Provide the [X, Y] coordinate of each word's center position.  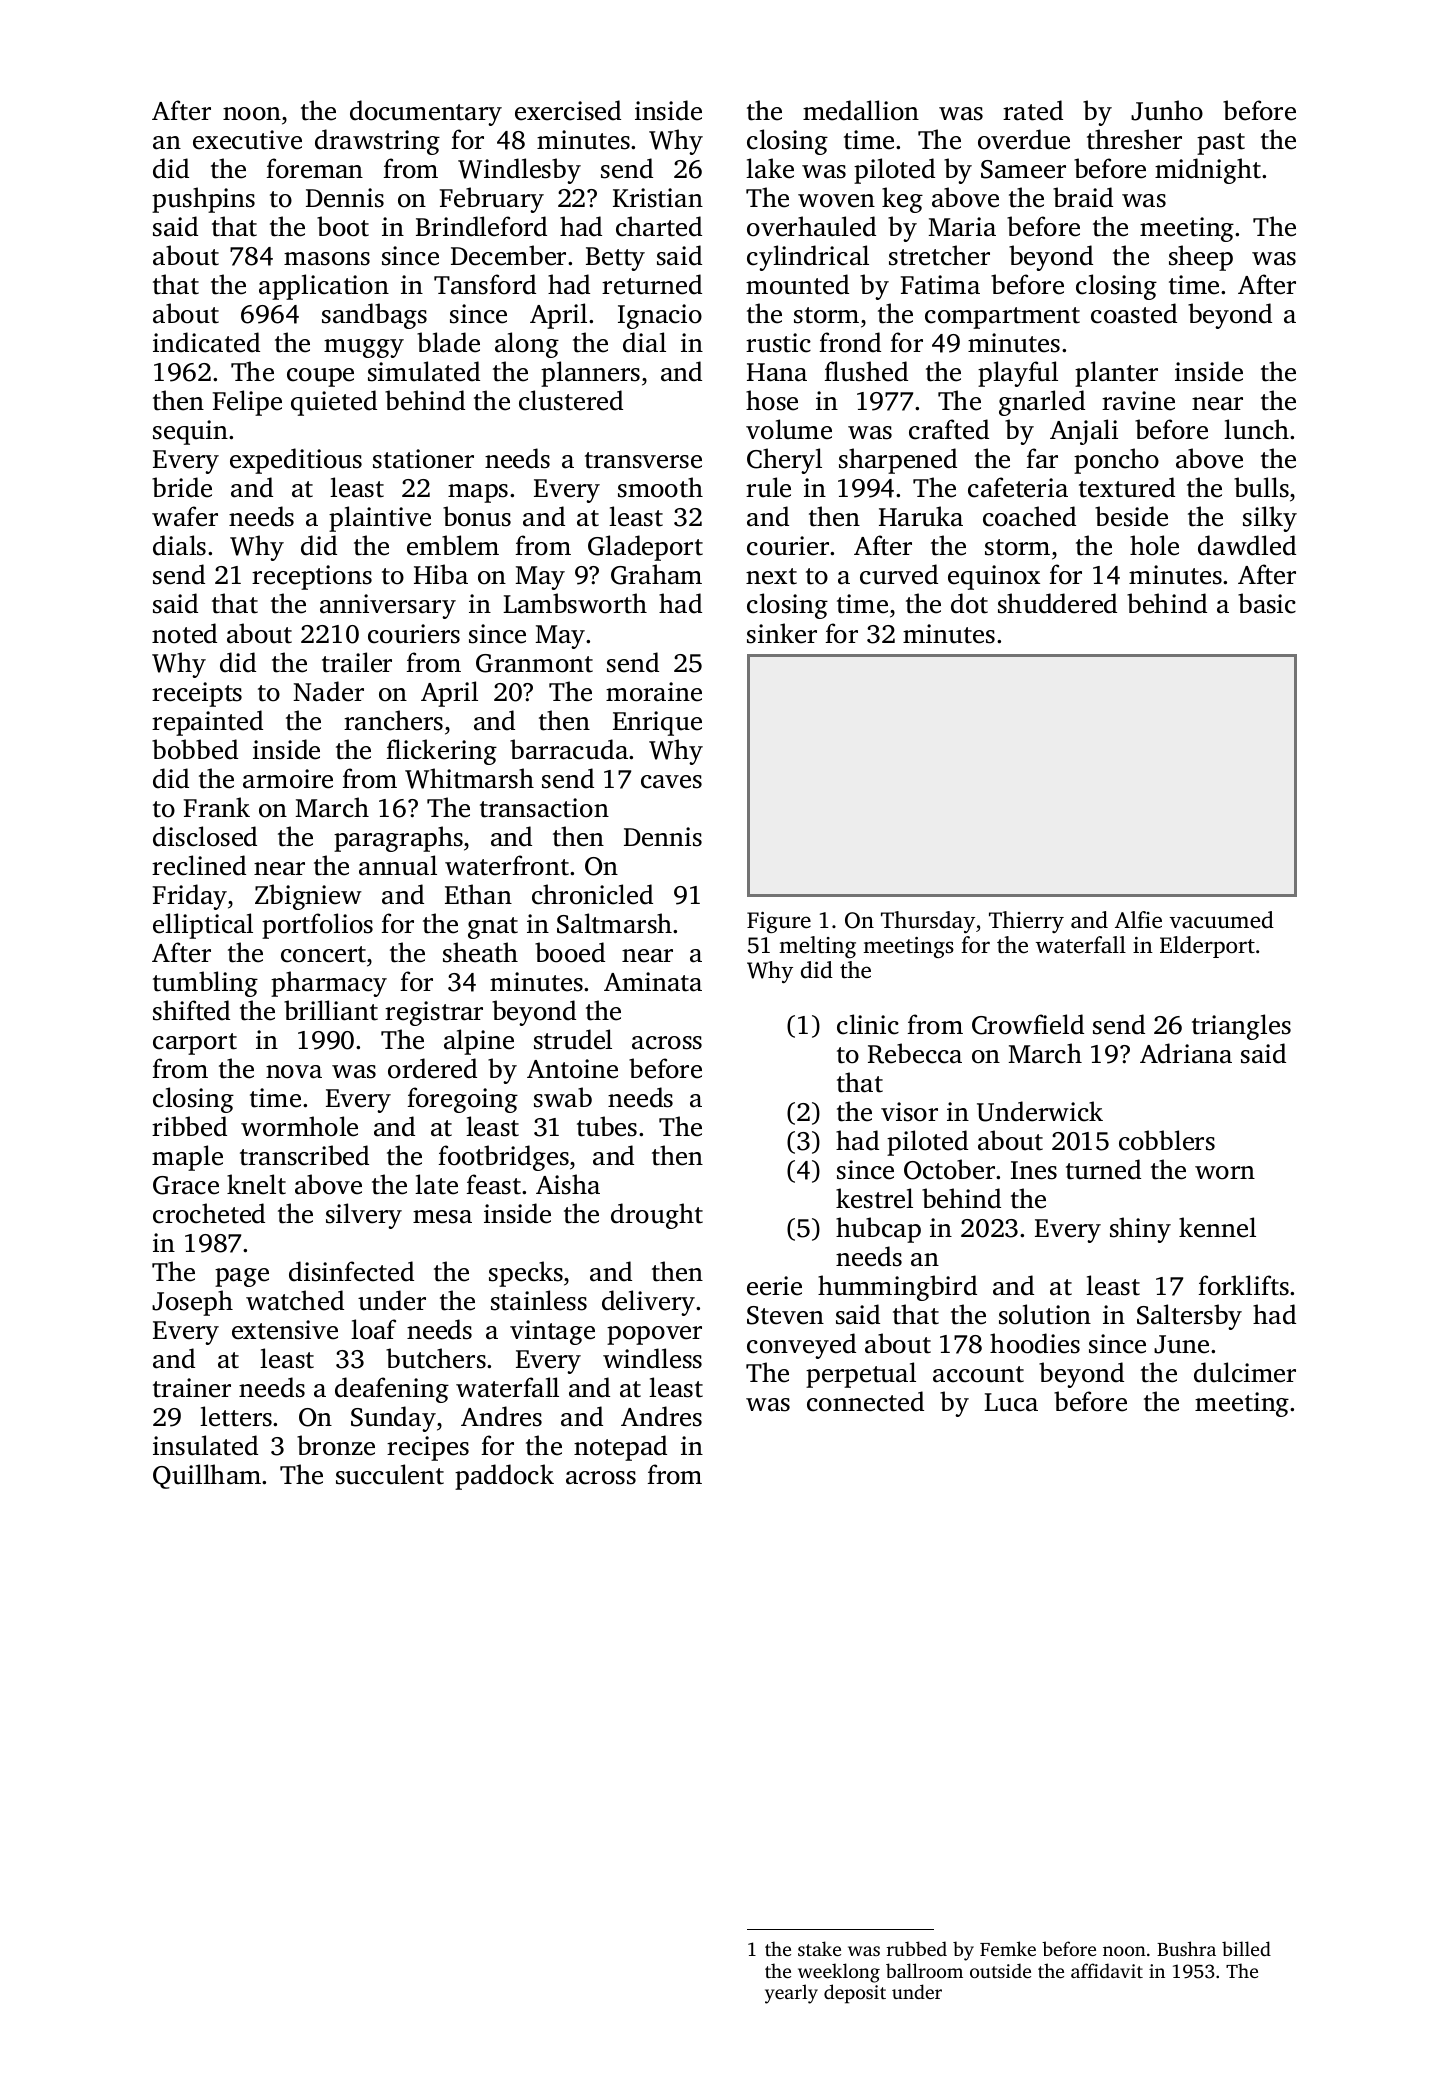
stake [819, 1948]
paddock [504, 1477]
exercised [568, 110]
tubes [607, 1126]
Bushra [1186, 1948]
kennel [1217, 1227]
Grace [186, 1185]
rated [1033, 110]
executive [247, 140]
